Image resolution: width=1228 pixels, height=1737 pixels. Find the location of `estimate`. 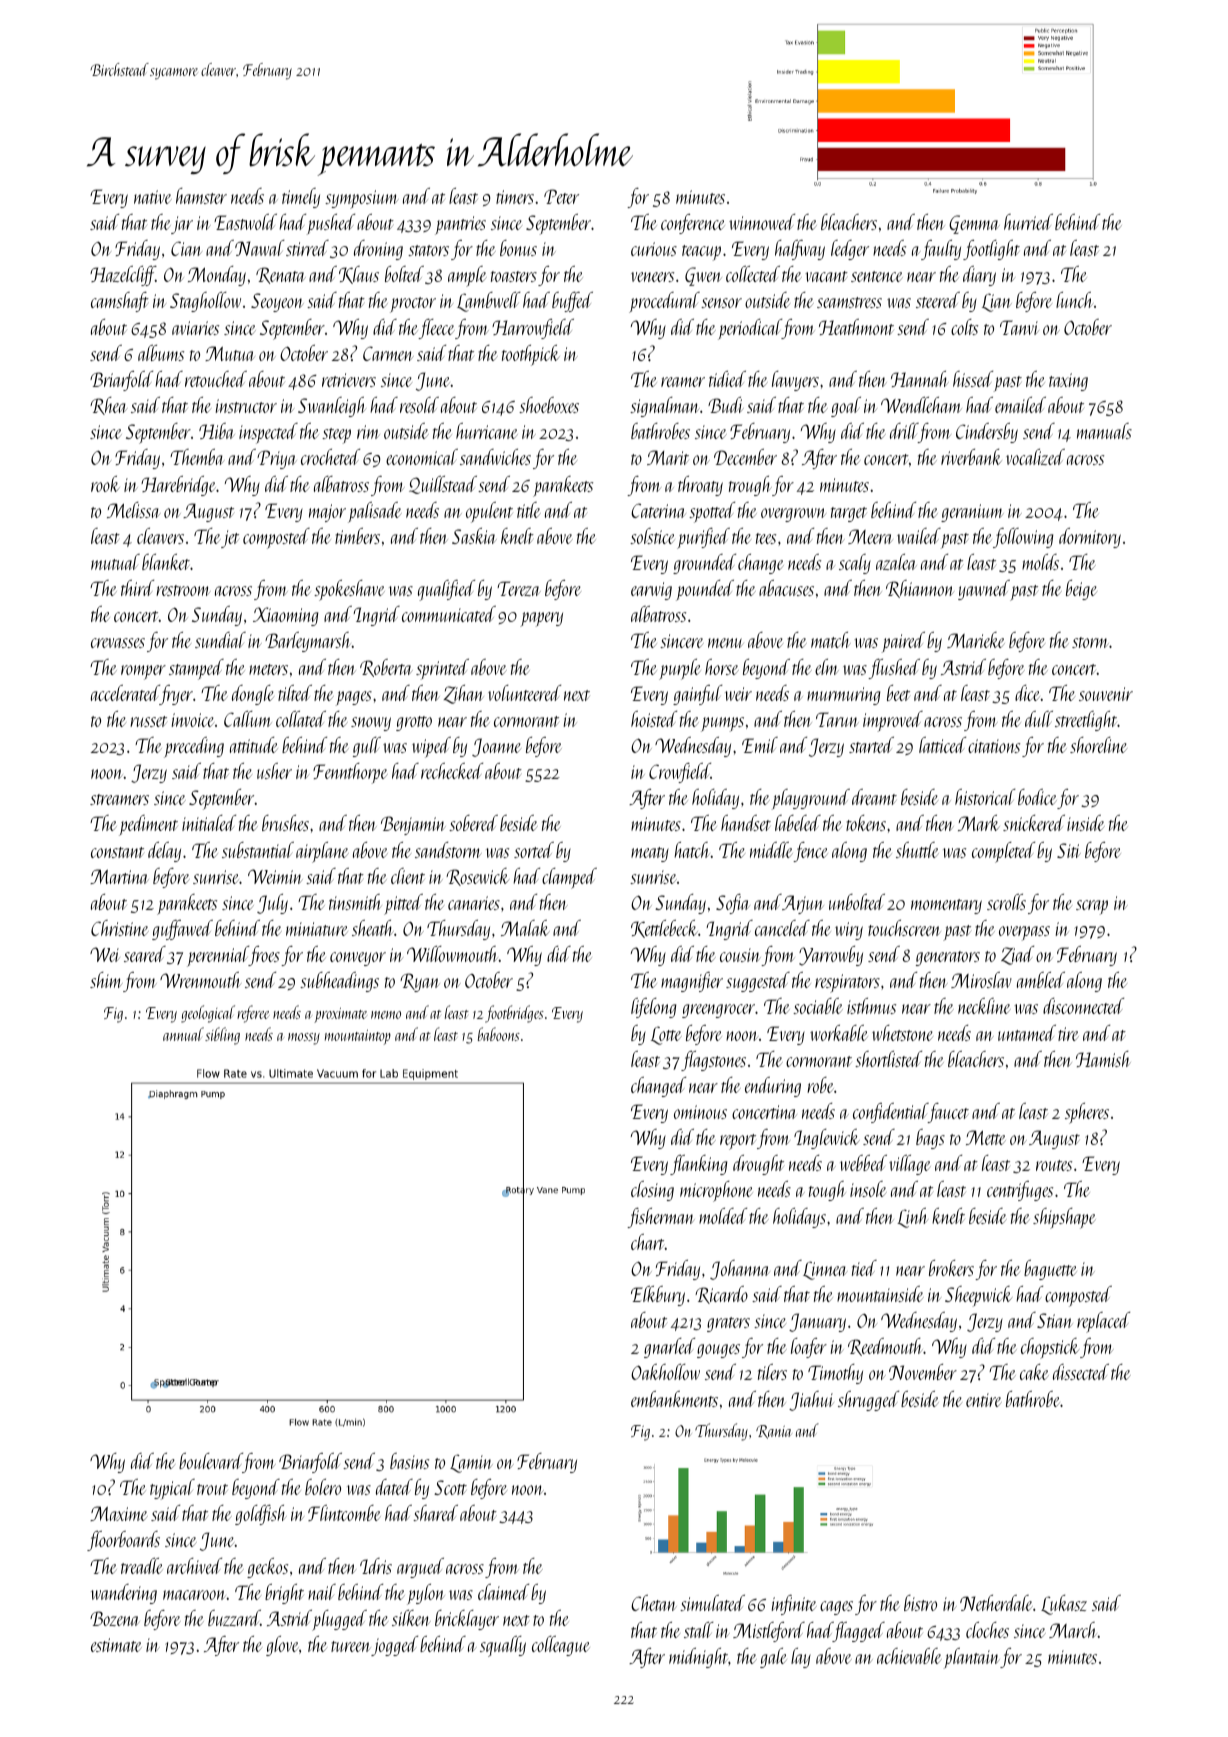

estimate is located at coordinates (116, 1645).
